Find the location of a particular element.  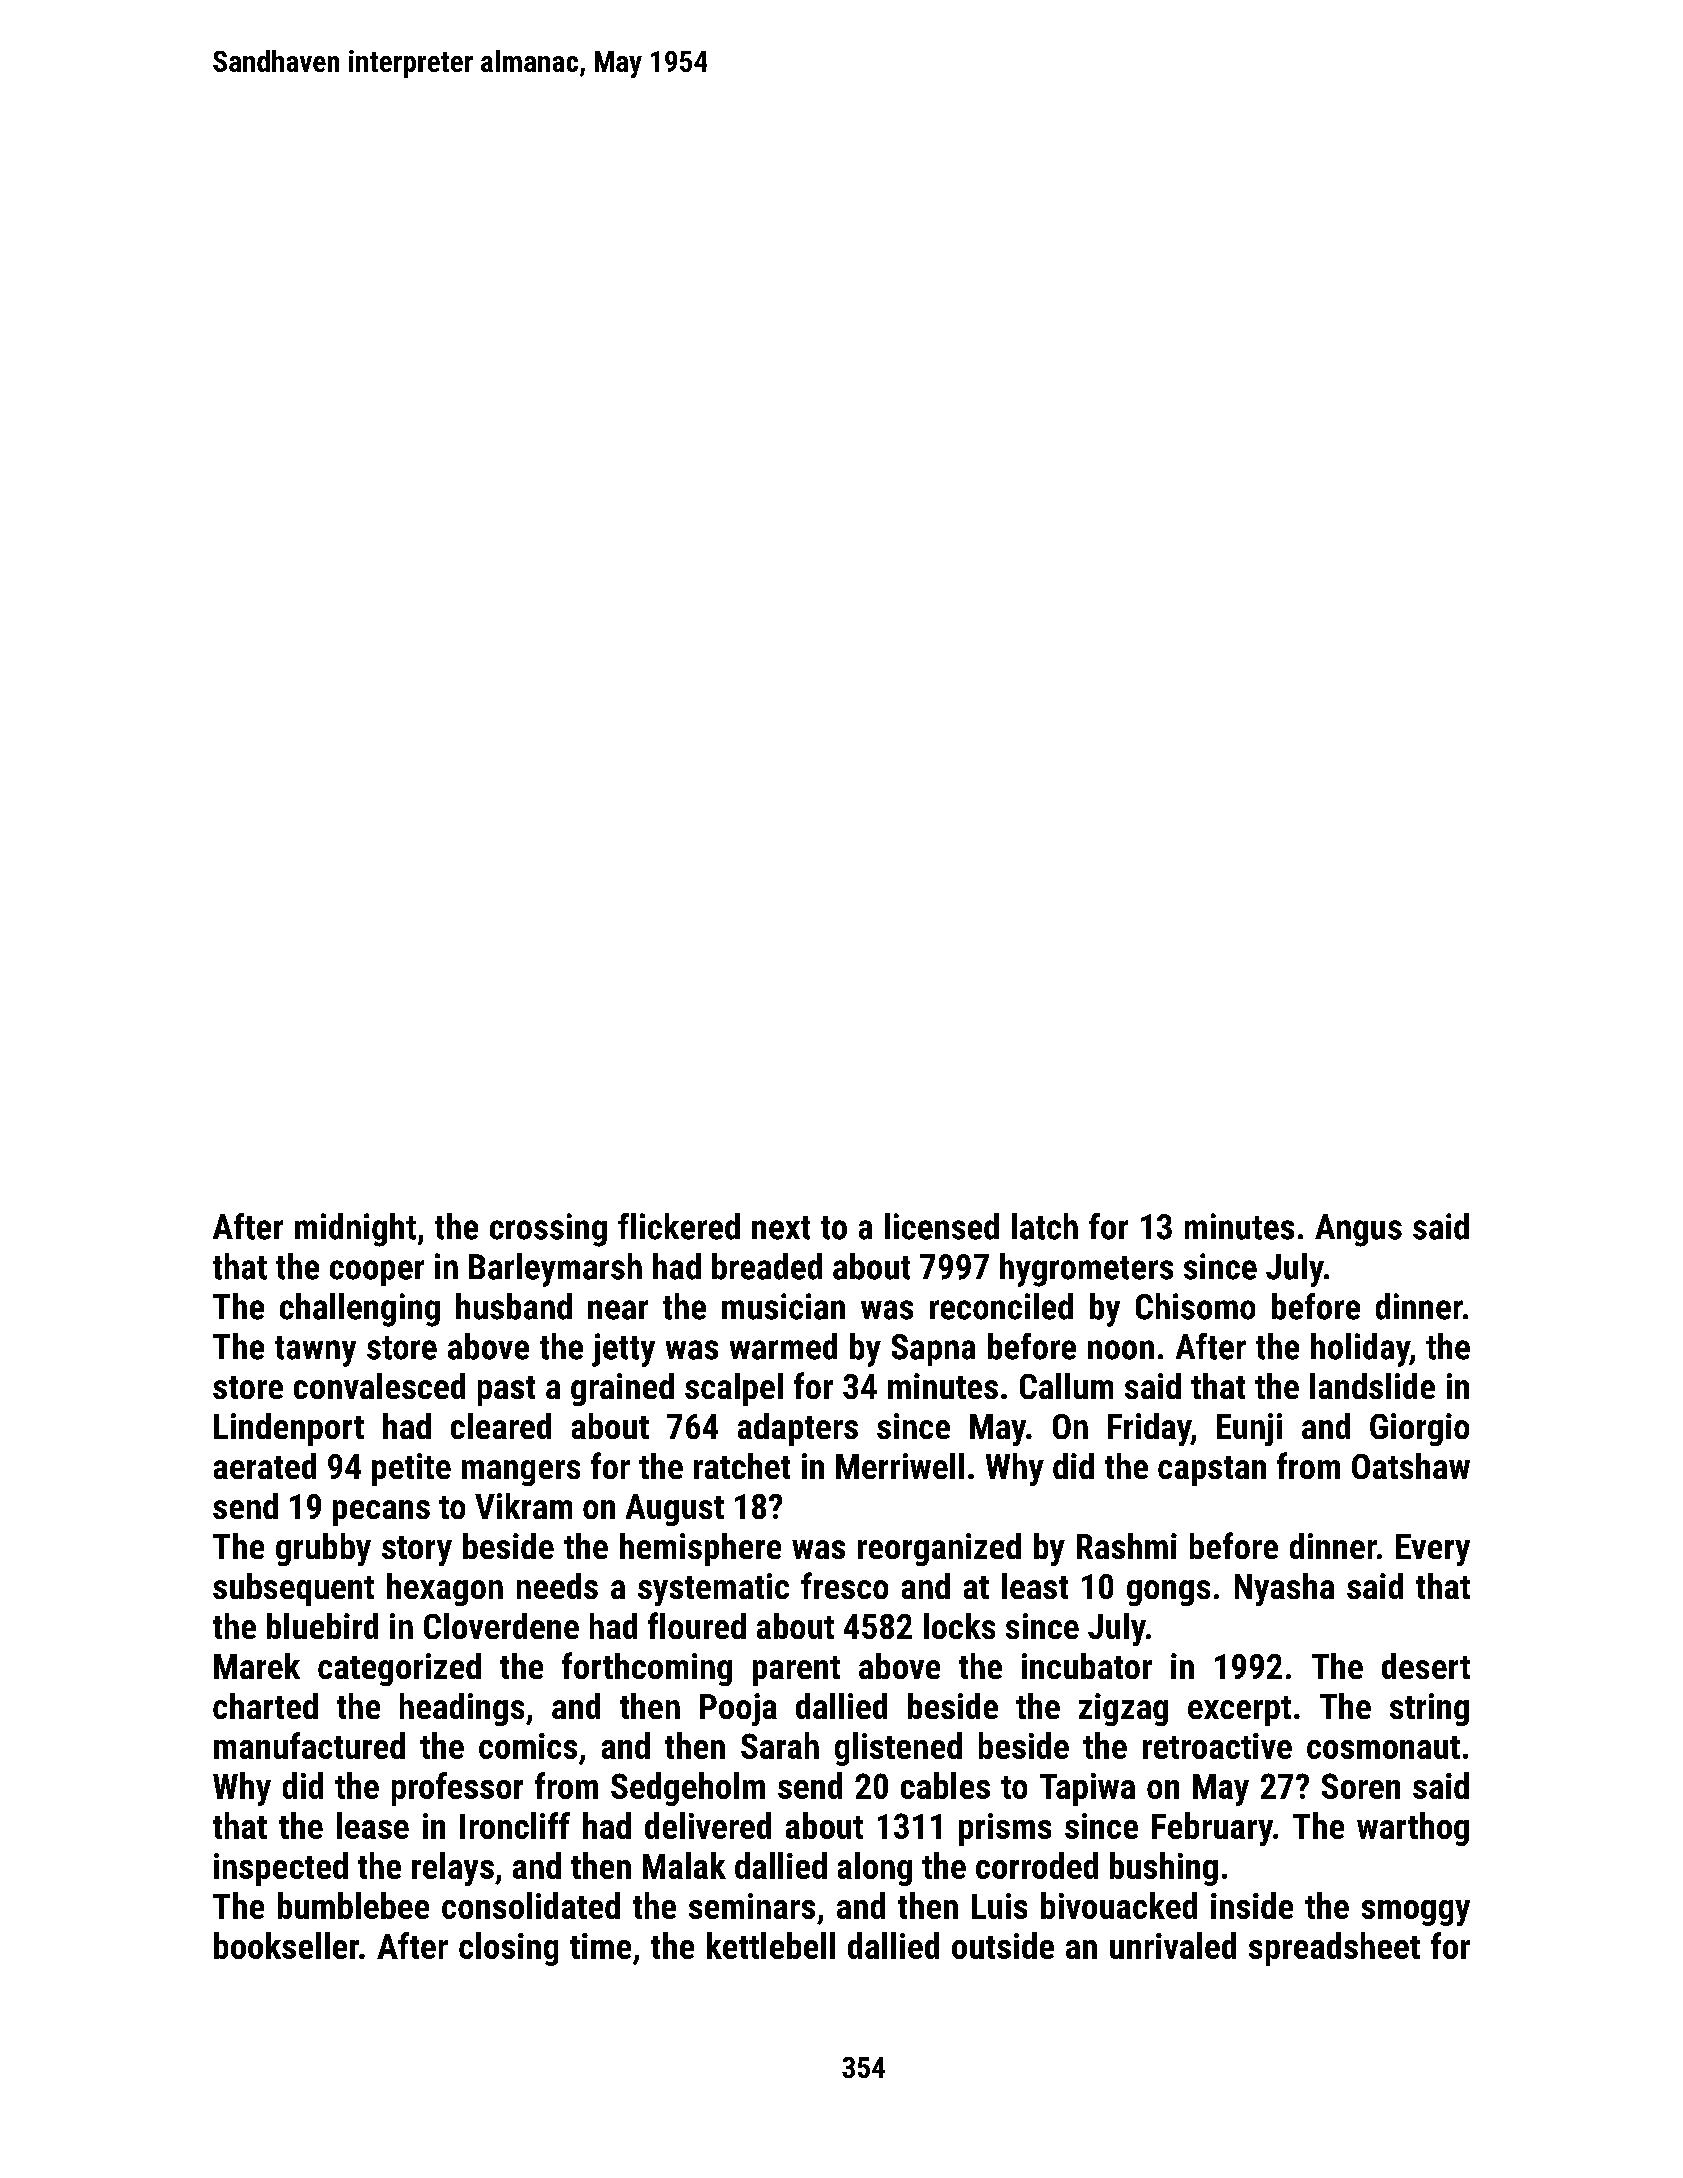

Every is located at coordinates (1433, 1550).
